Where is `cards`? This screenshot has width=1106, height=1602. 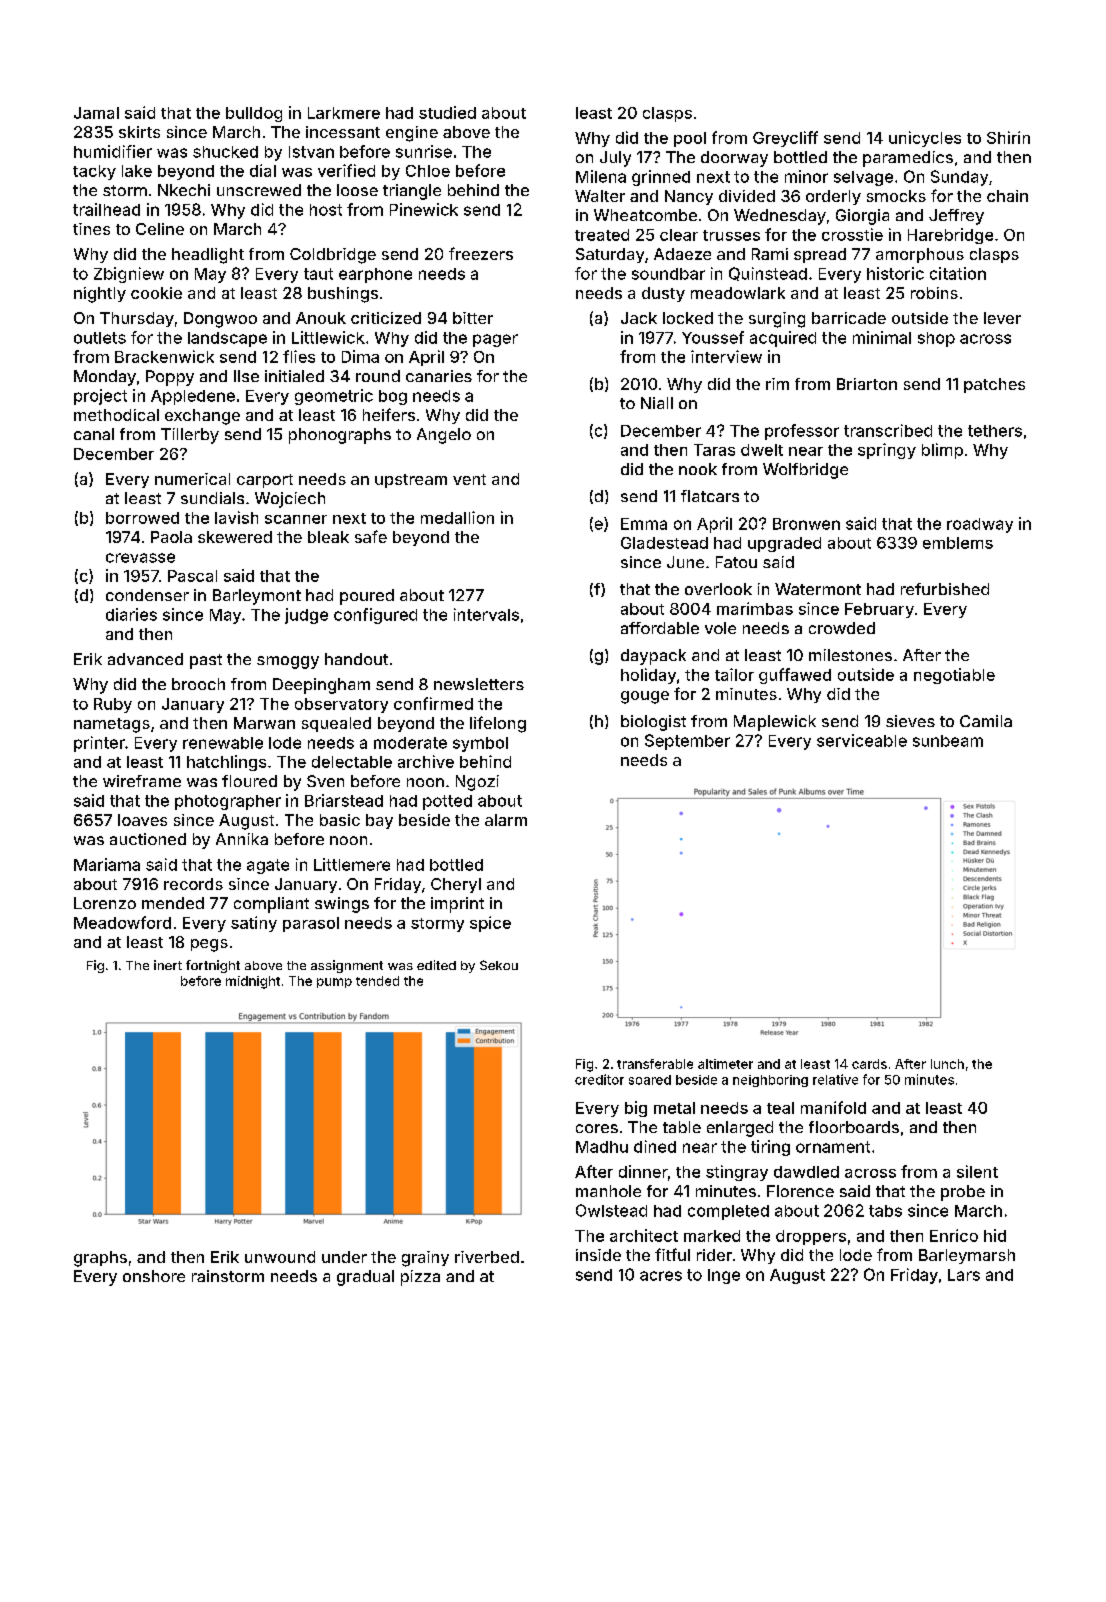
cards is located at coordinates (869, 1064).
